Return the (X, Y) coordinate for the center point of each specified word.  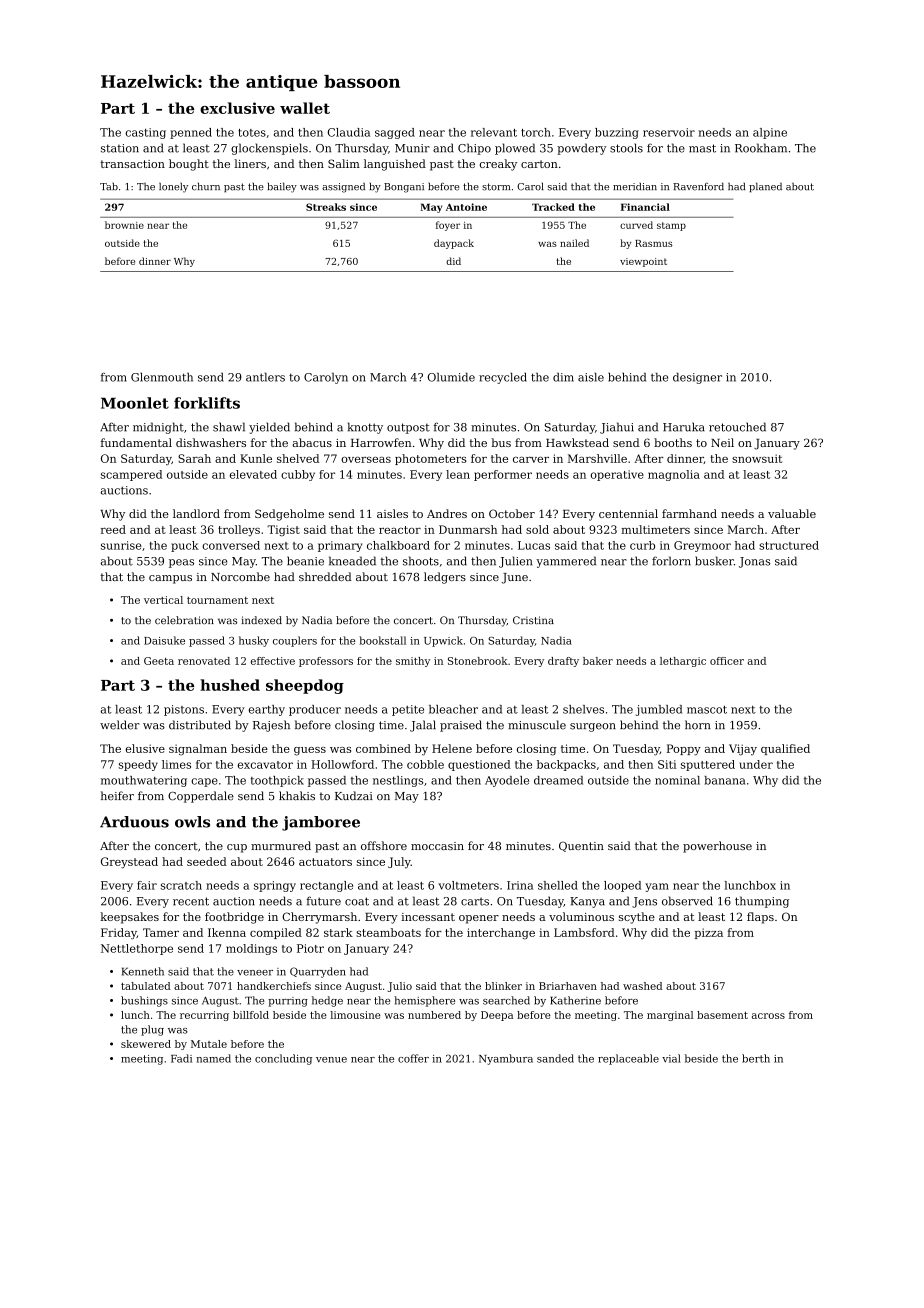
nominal (677, 780)
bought (189, 165)
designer (697, 378)
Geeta (159, 661)
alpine (770, 133)
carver (531, 460)
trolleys (239, 530)
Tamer (161, 932)
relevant (494, 132)
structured (789, 545)
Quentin (581, 846)
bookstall (382, 640)
